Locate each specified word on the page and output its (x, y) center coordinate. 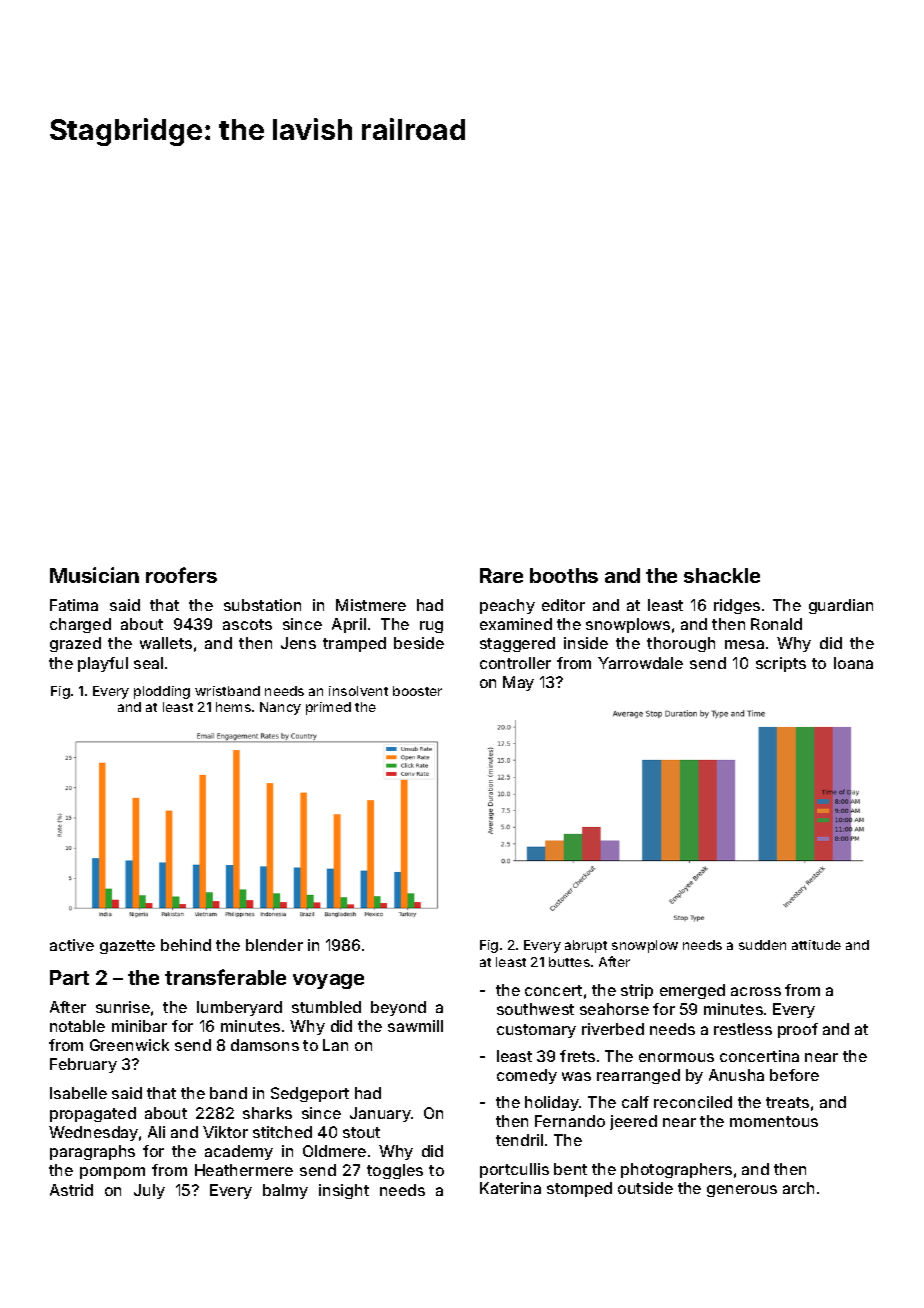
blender (274, 945)
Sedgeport (310, 1094)
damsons (265, 1045)
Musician (94, 575)
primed (328, 708)
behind (186, 945)
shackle (722, 575)
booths (564, 575)
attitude (816, 945)
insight (344, 1191)
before (794, 1075)
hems (233, 707)
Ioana (853, 663)
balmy (285, 1191)
